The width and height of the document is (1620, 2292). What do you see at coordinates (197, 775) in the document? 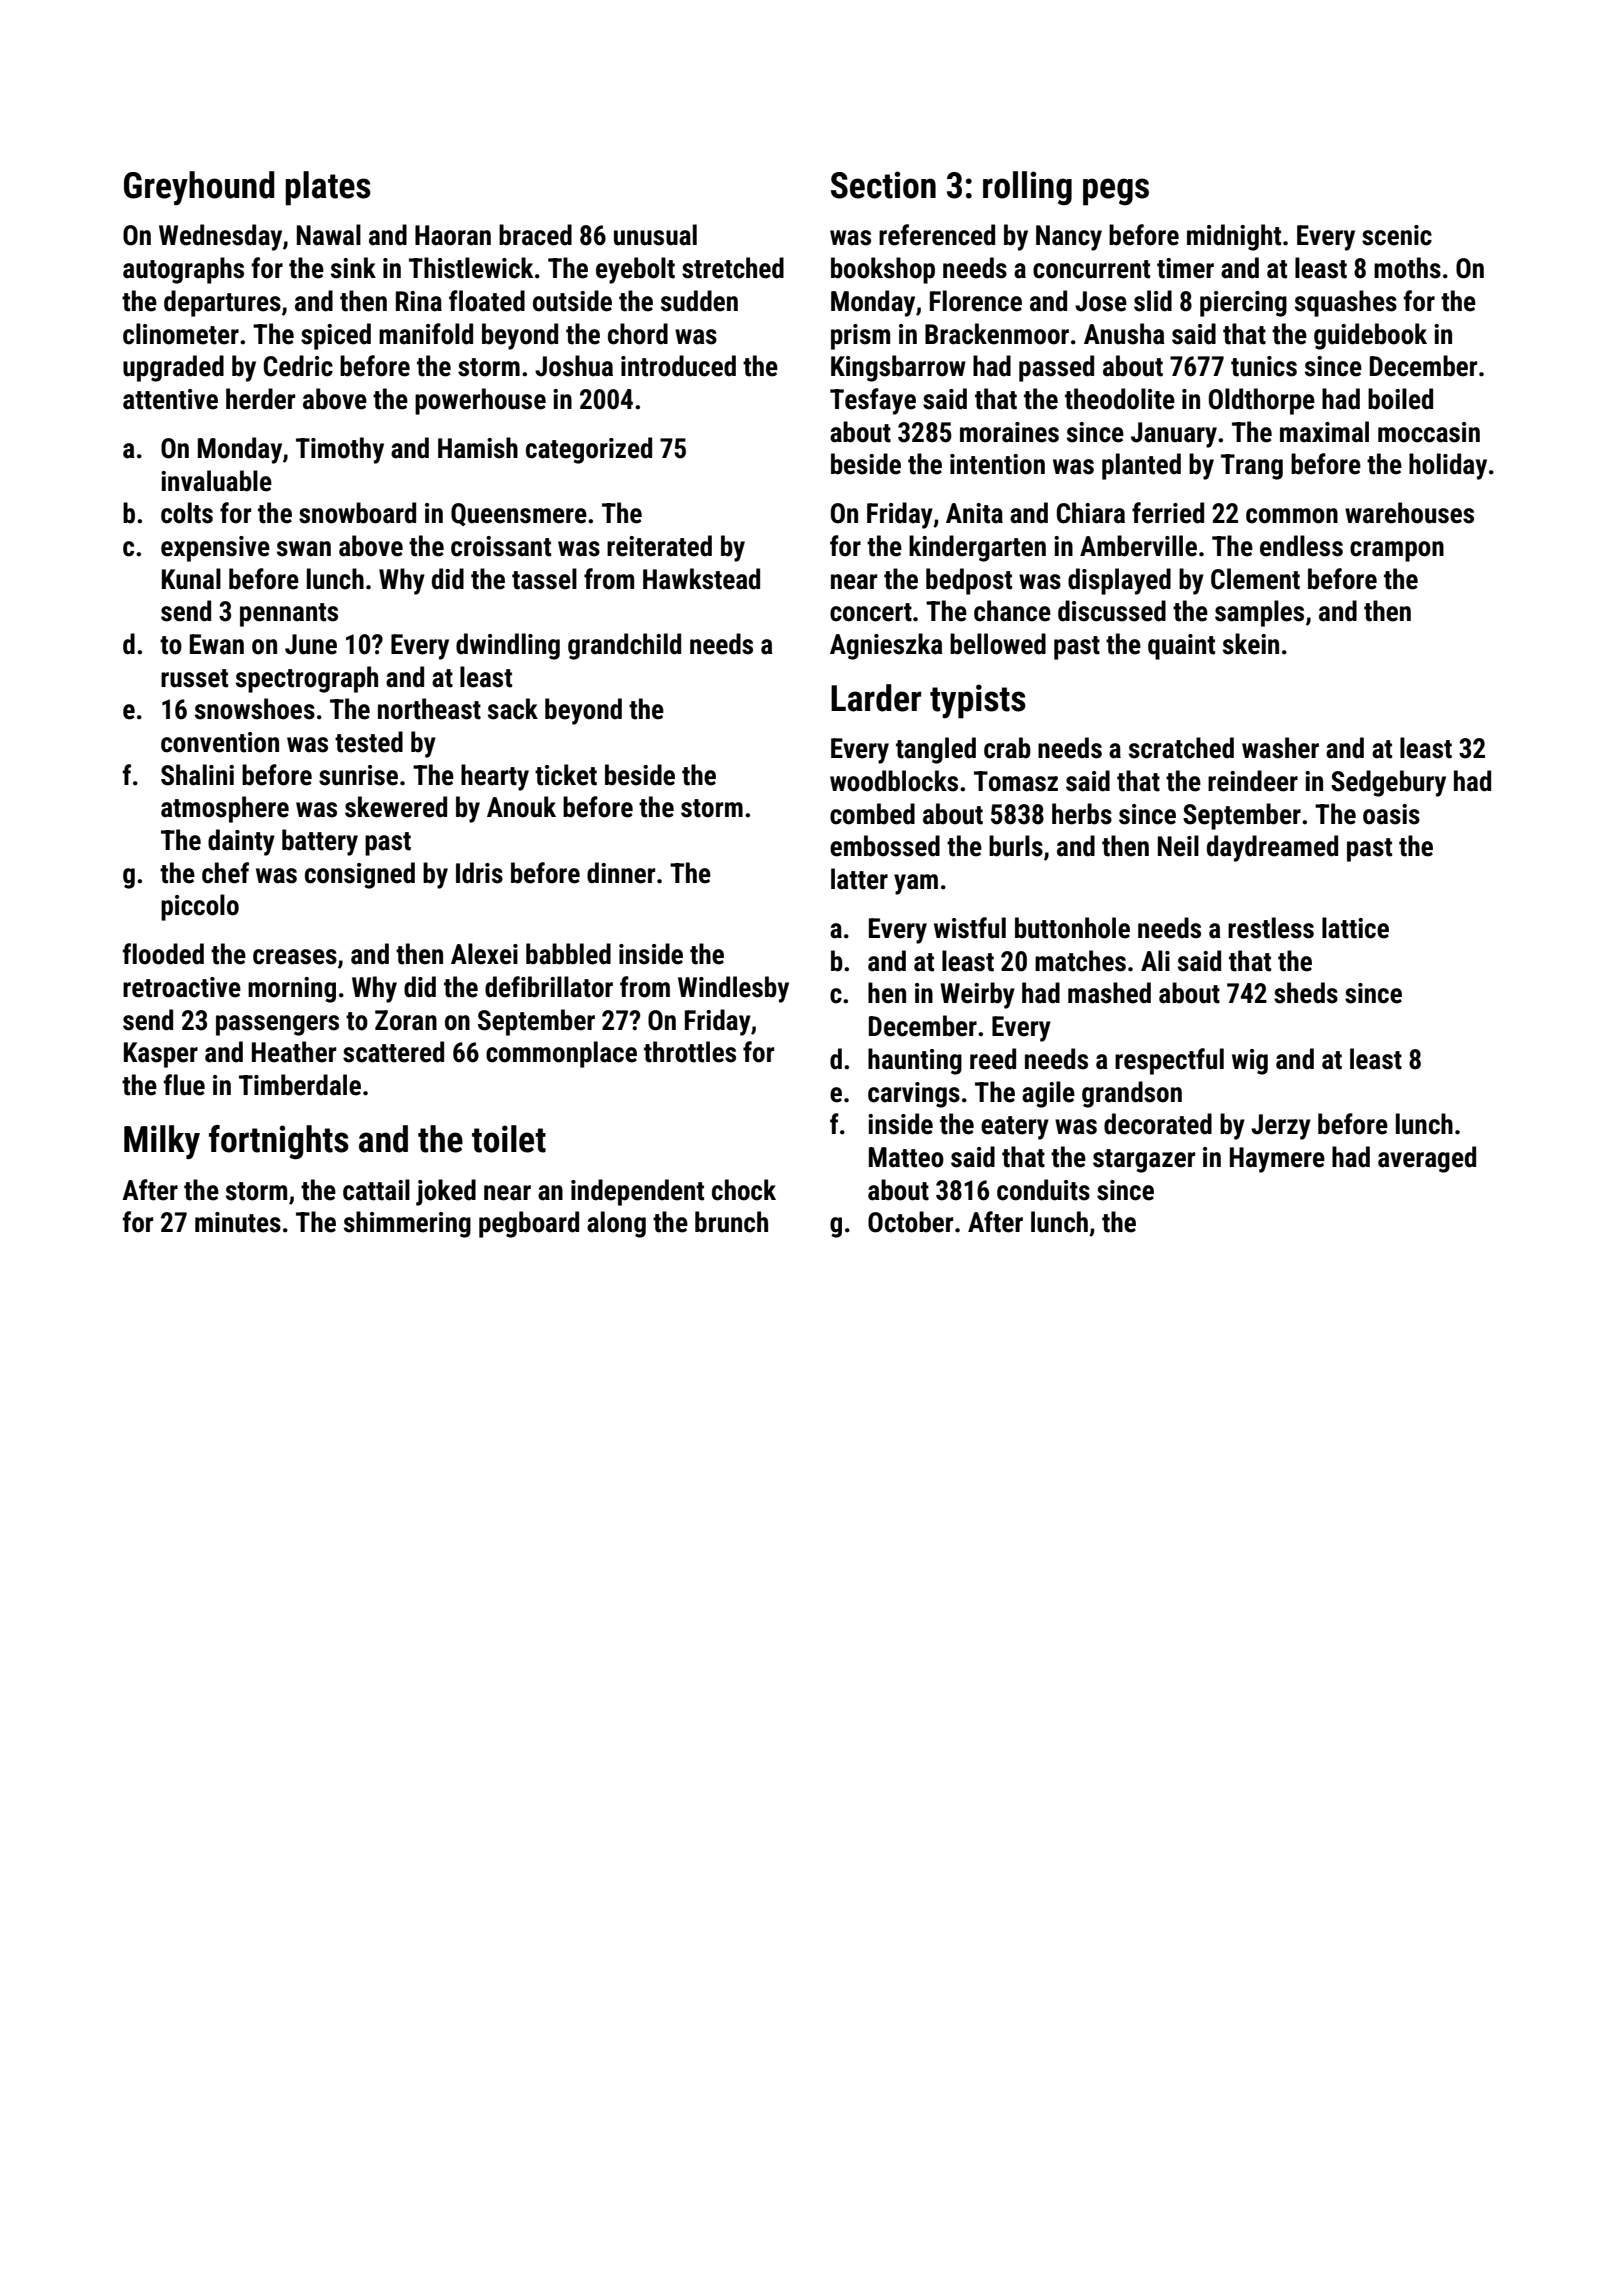
I see `Shalini` at bounding box center [197, 775].
